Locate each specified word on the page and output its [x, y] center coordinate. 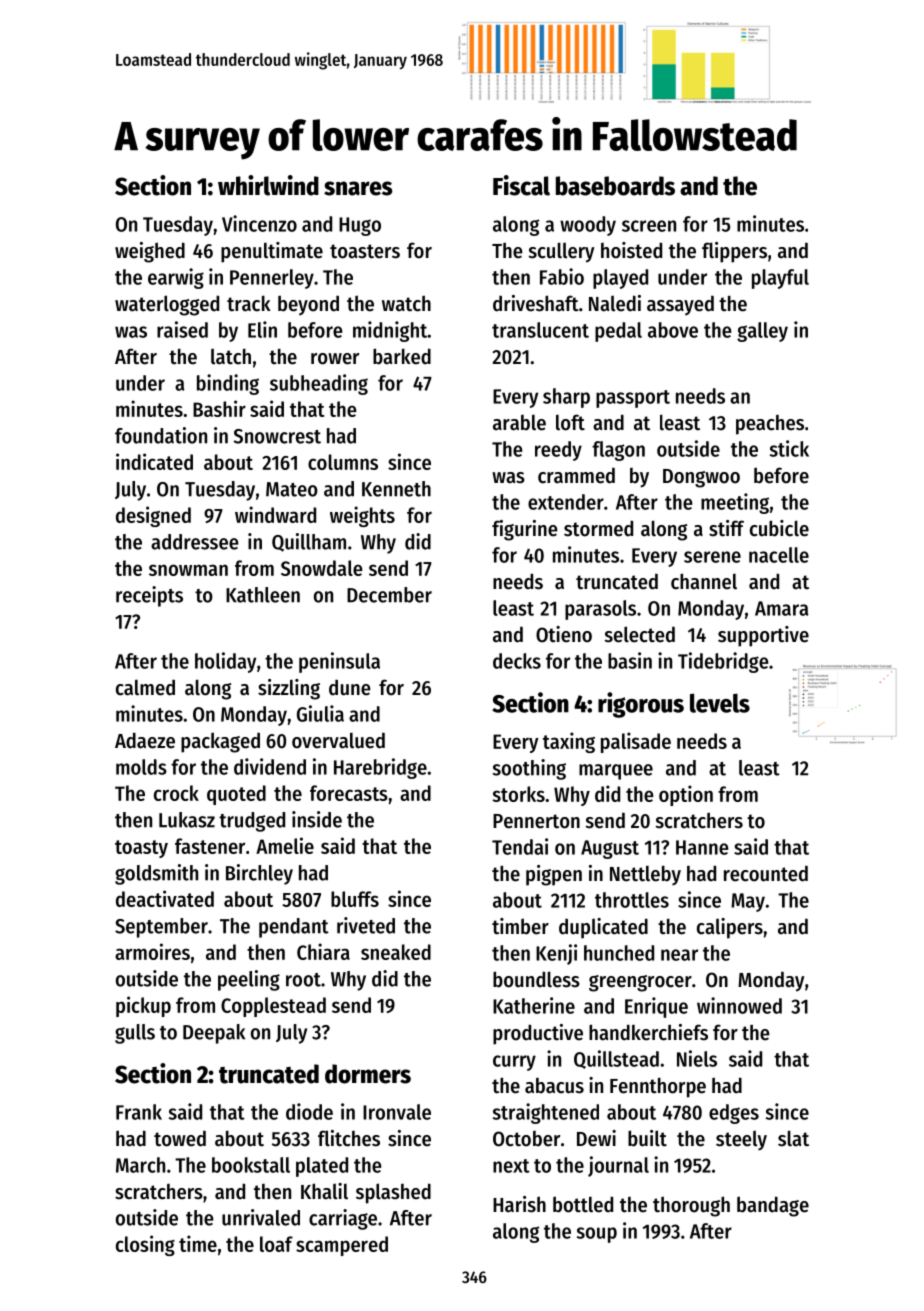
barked [402, 356]
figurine [525, 530]
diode [309, 1111]
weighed [150, 252]
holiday [225, 662]
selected [640, 634]
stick [789, 448]
